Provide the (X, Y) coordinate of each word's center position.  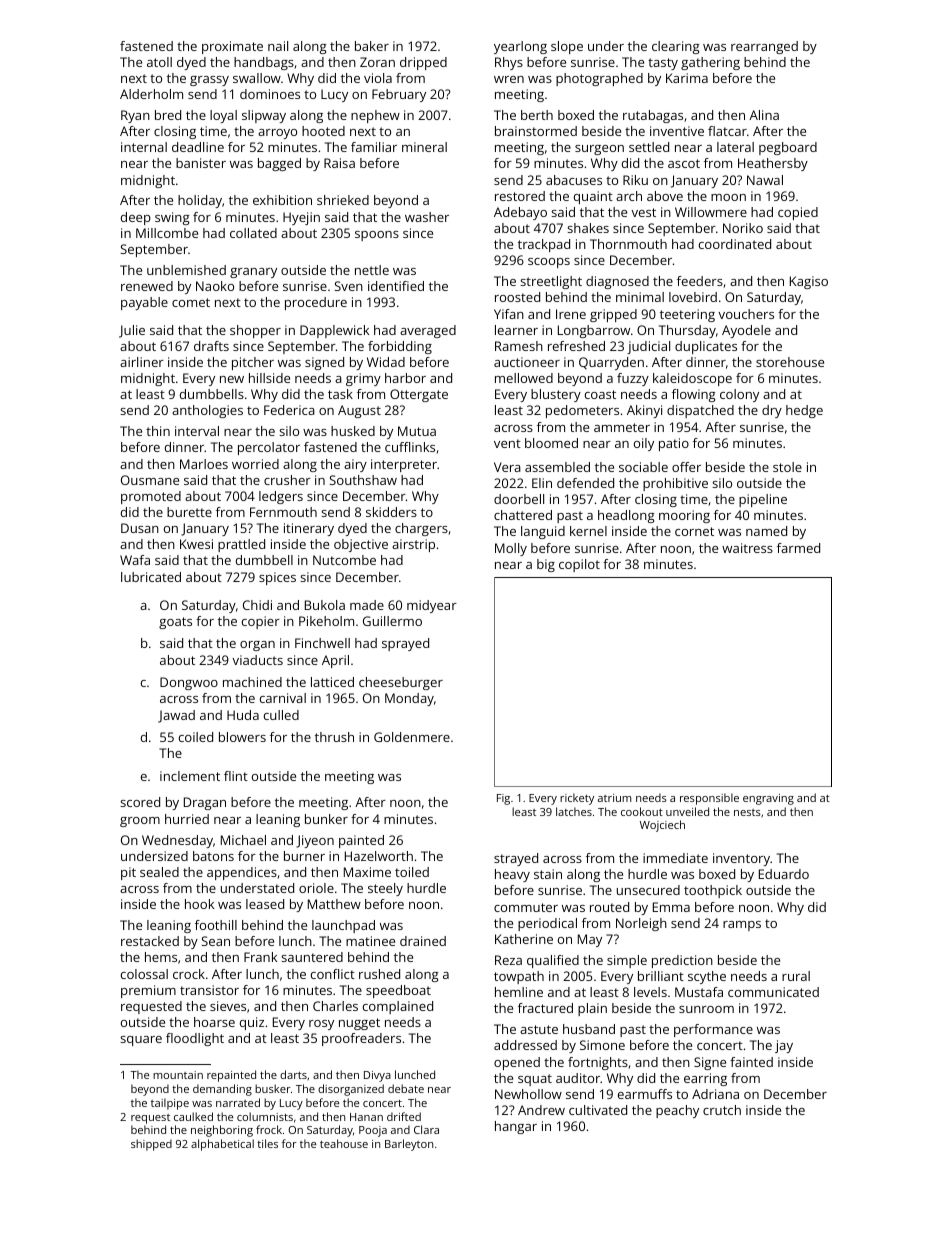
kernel (588, 531)
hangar (516, 1127)
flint (236, 776)
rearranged (764, 47)
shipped (151, 1145)
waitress (747, 548)
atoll (159, 62)
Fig (503, 799)
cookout (642, 811)
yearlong (520, 47)
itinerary (309, 529)
